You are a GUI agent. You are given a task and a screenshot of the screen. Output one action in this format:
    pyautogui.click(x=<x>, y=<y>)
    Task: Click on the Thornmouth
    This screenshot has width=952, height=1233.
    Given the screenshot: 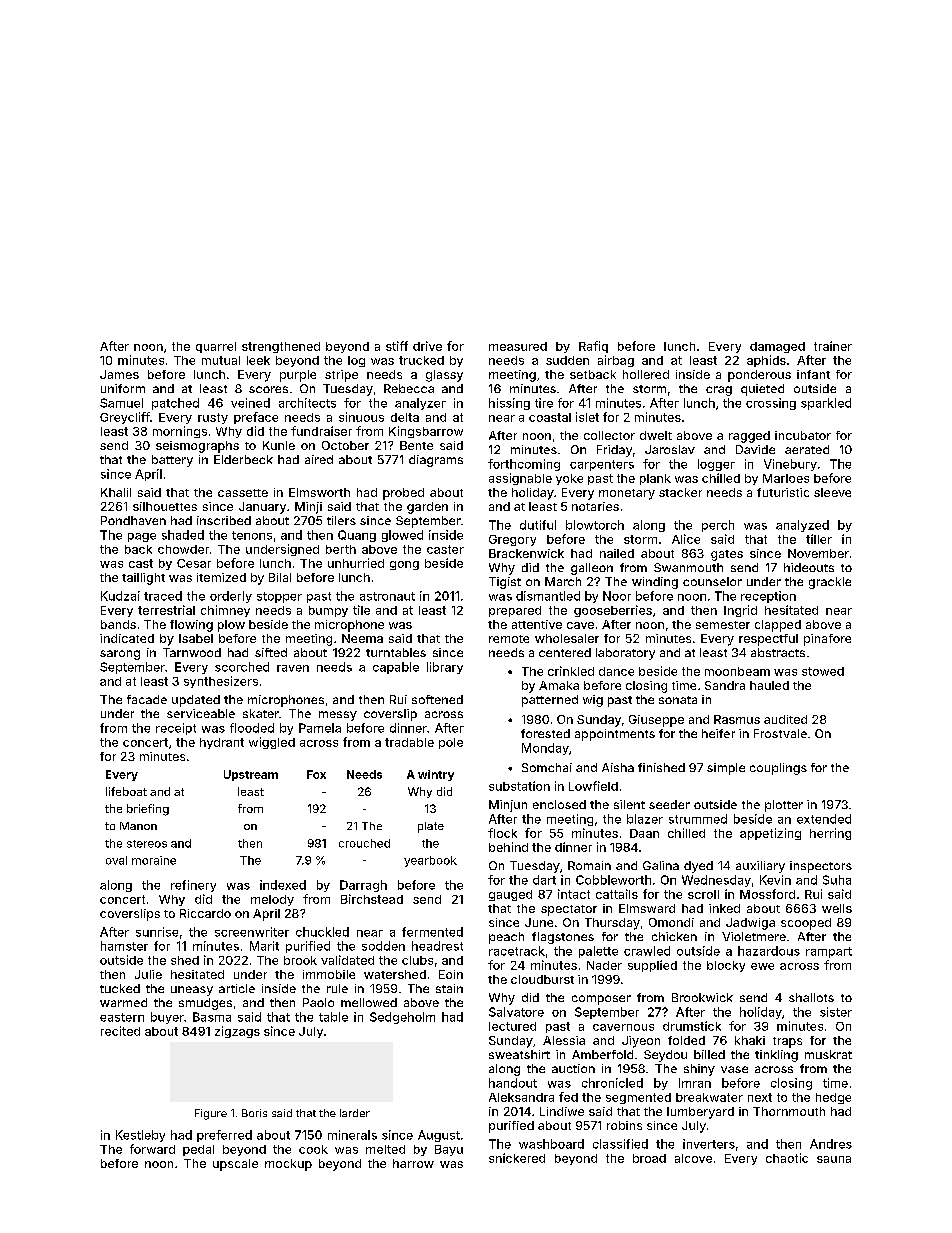 What is the action you would take?
    pyautogui.click(x=789, y=1111)
